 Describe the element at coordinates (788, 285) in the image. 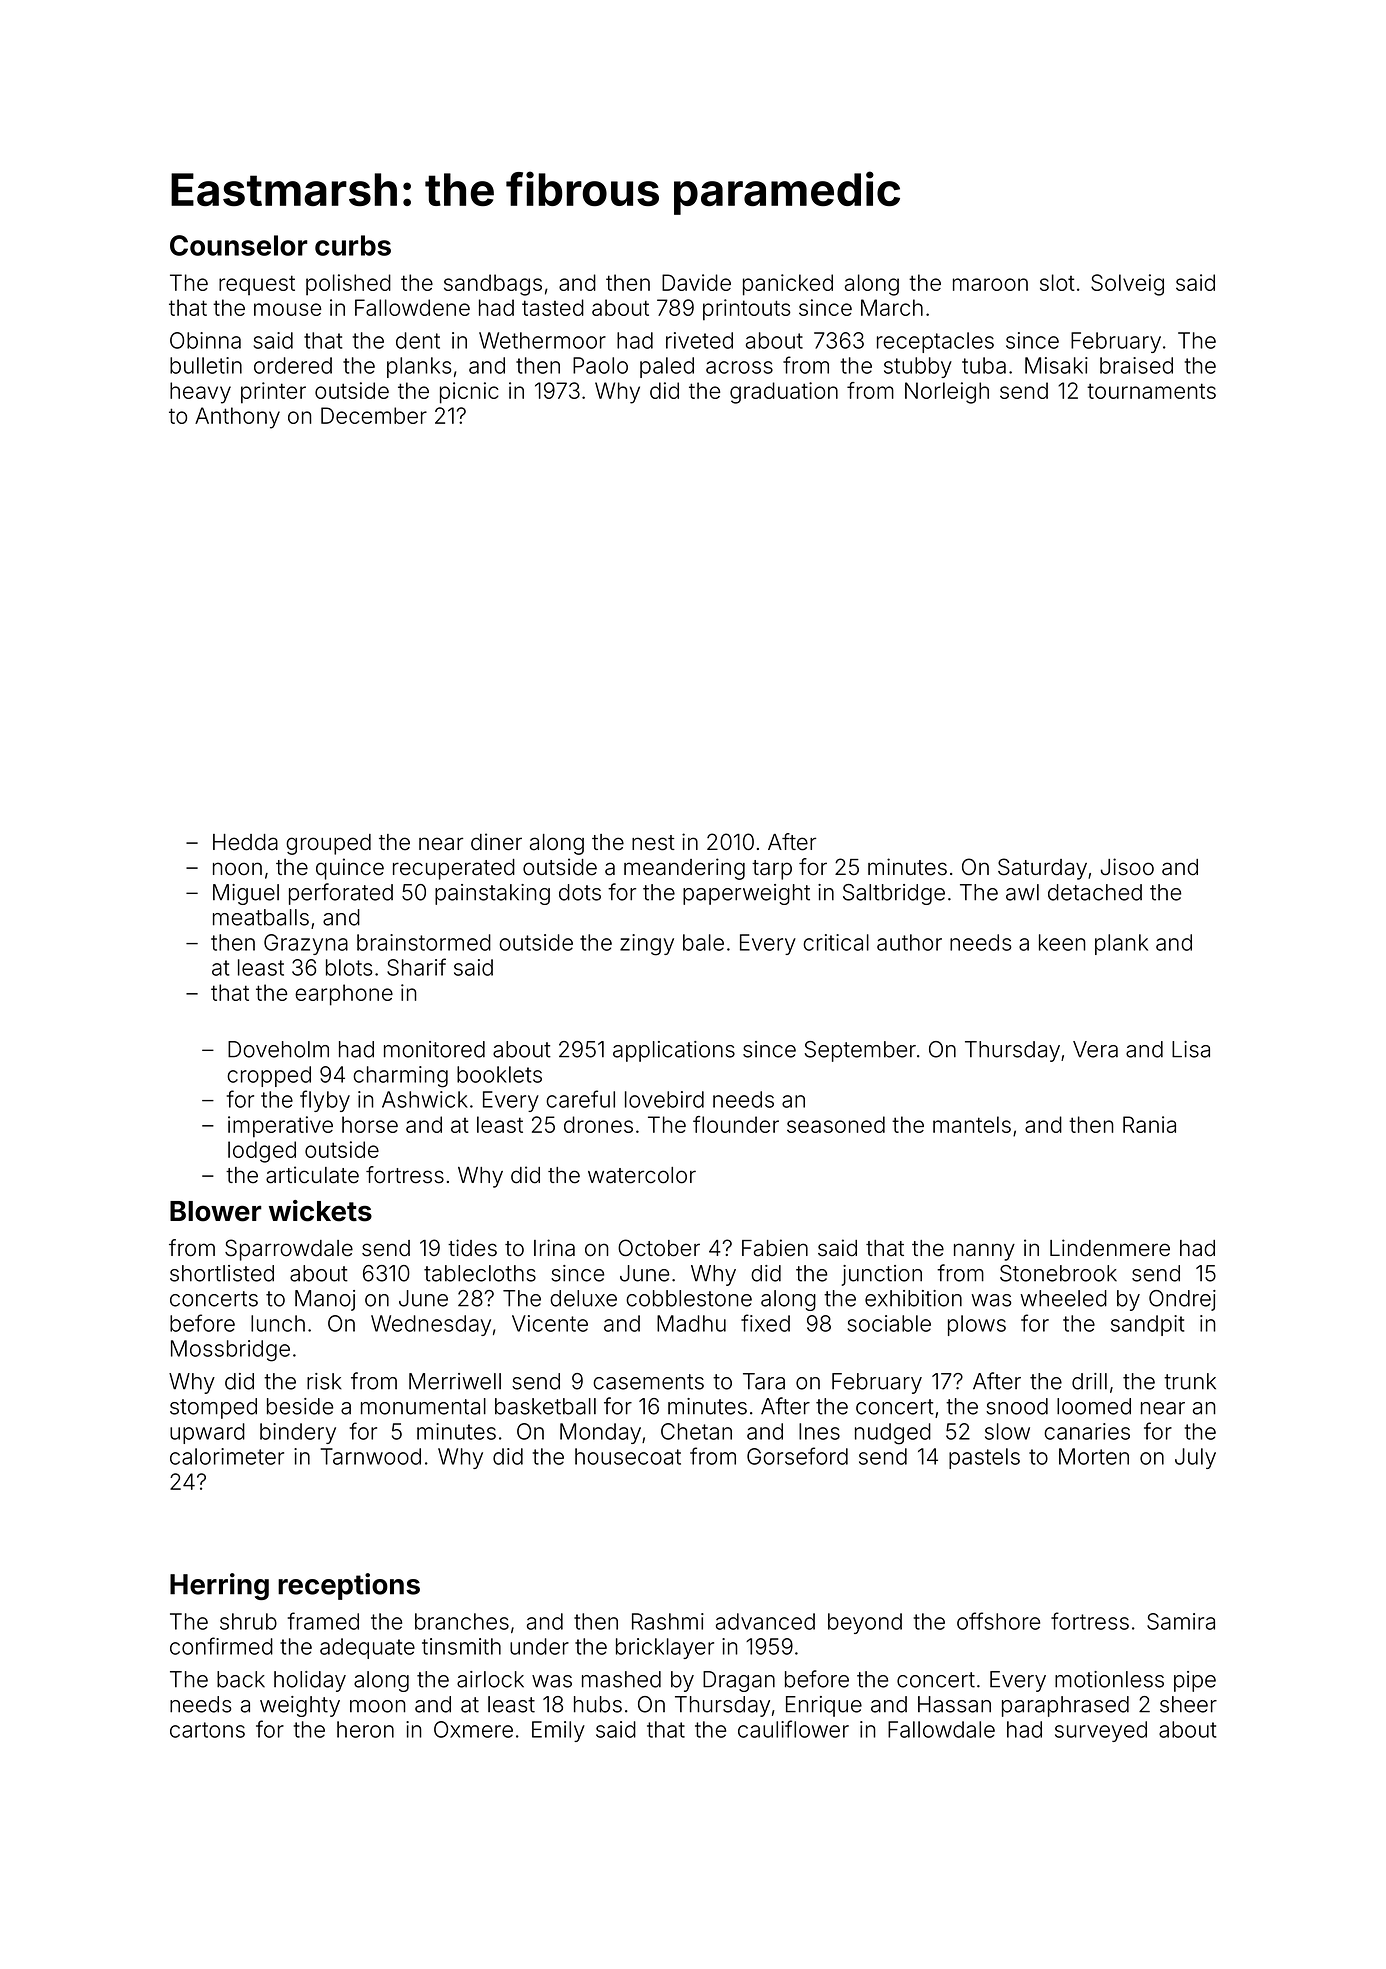

I see `panicked` at that location.
